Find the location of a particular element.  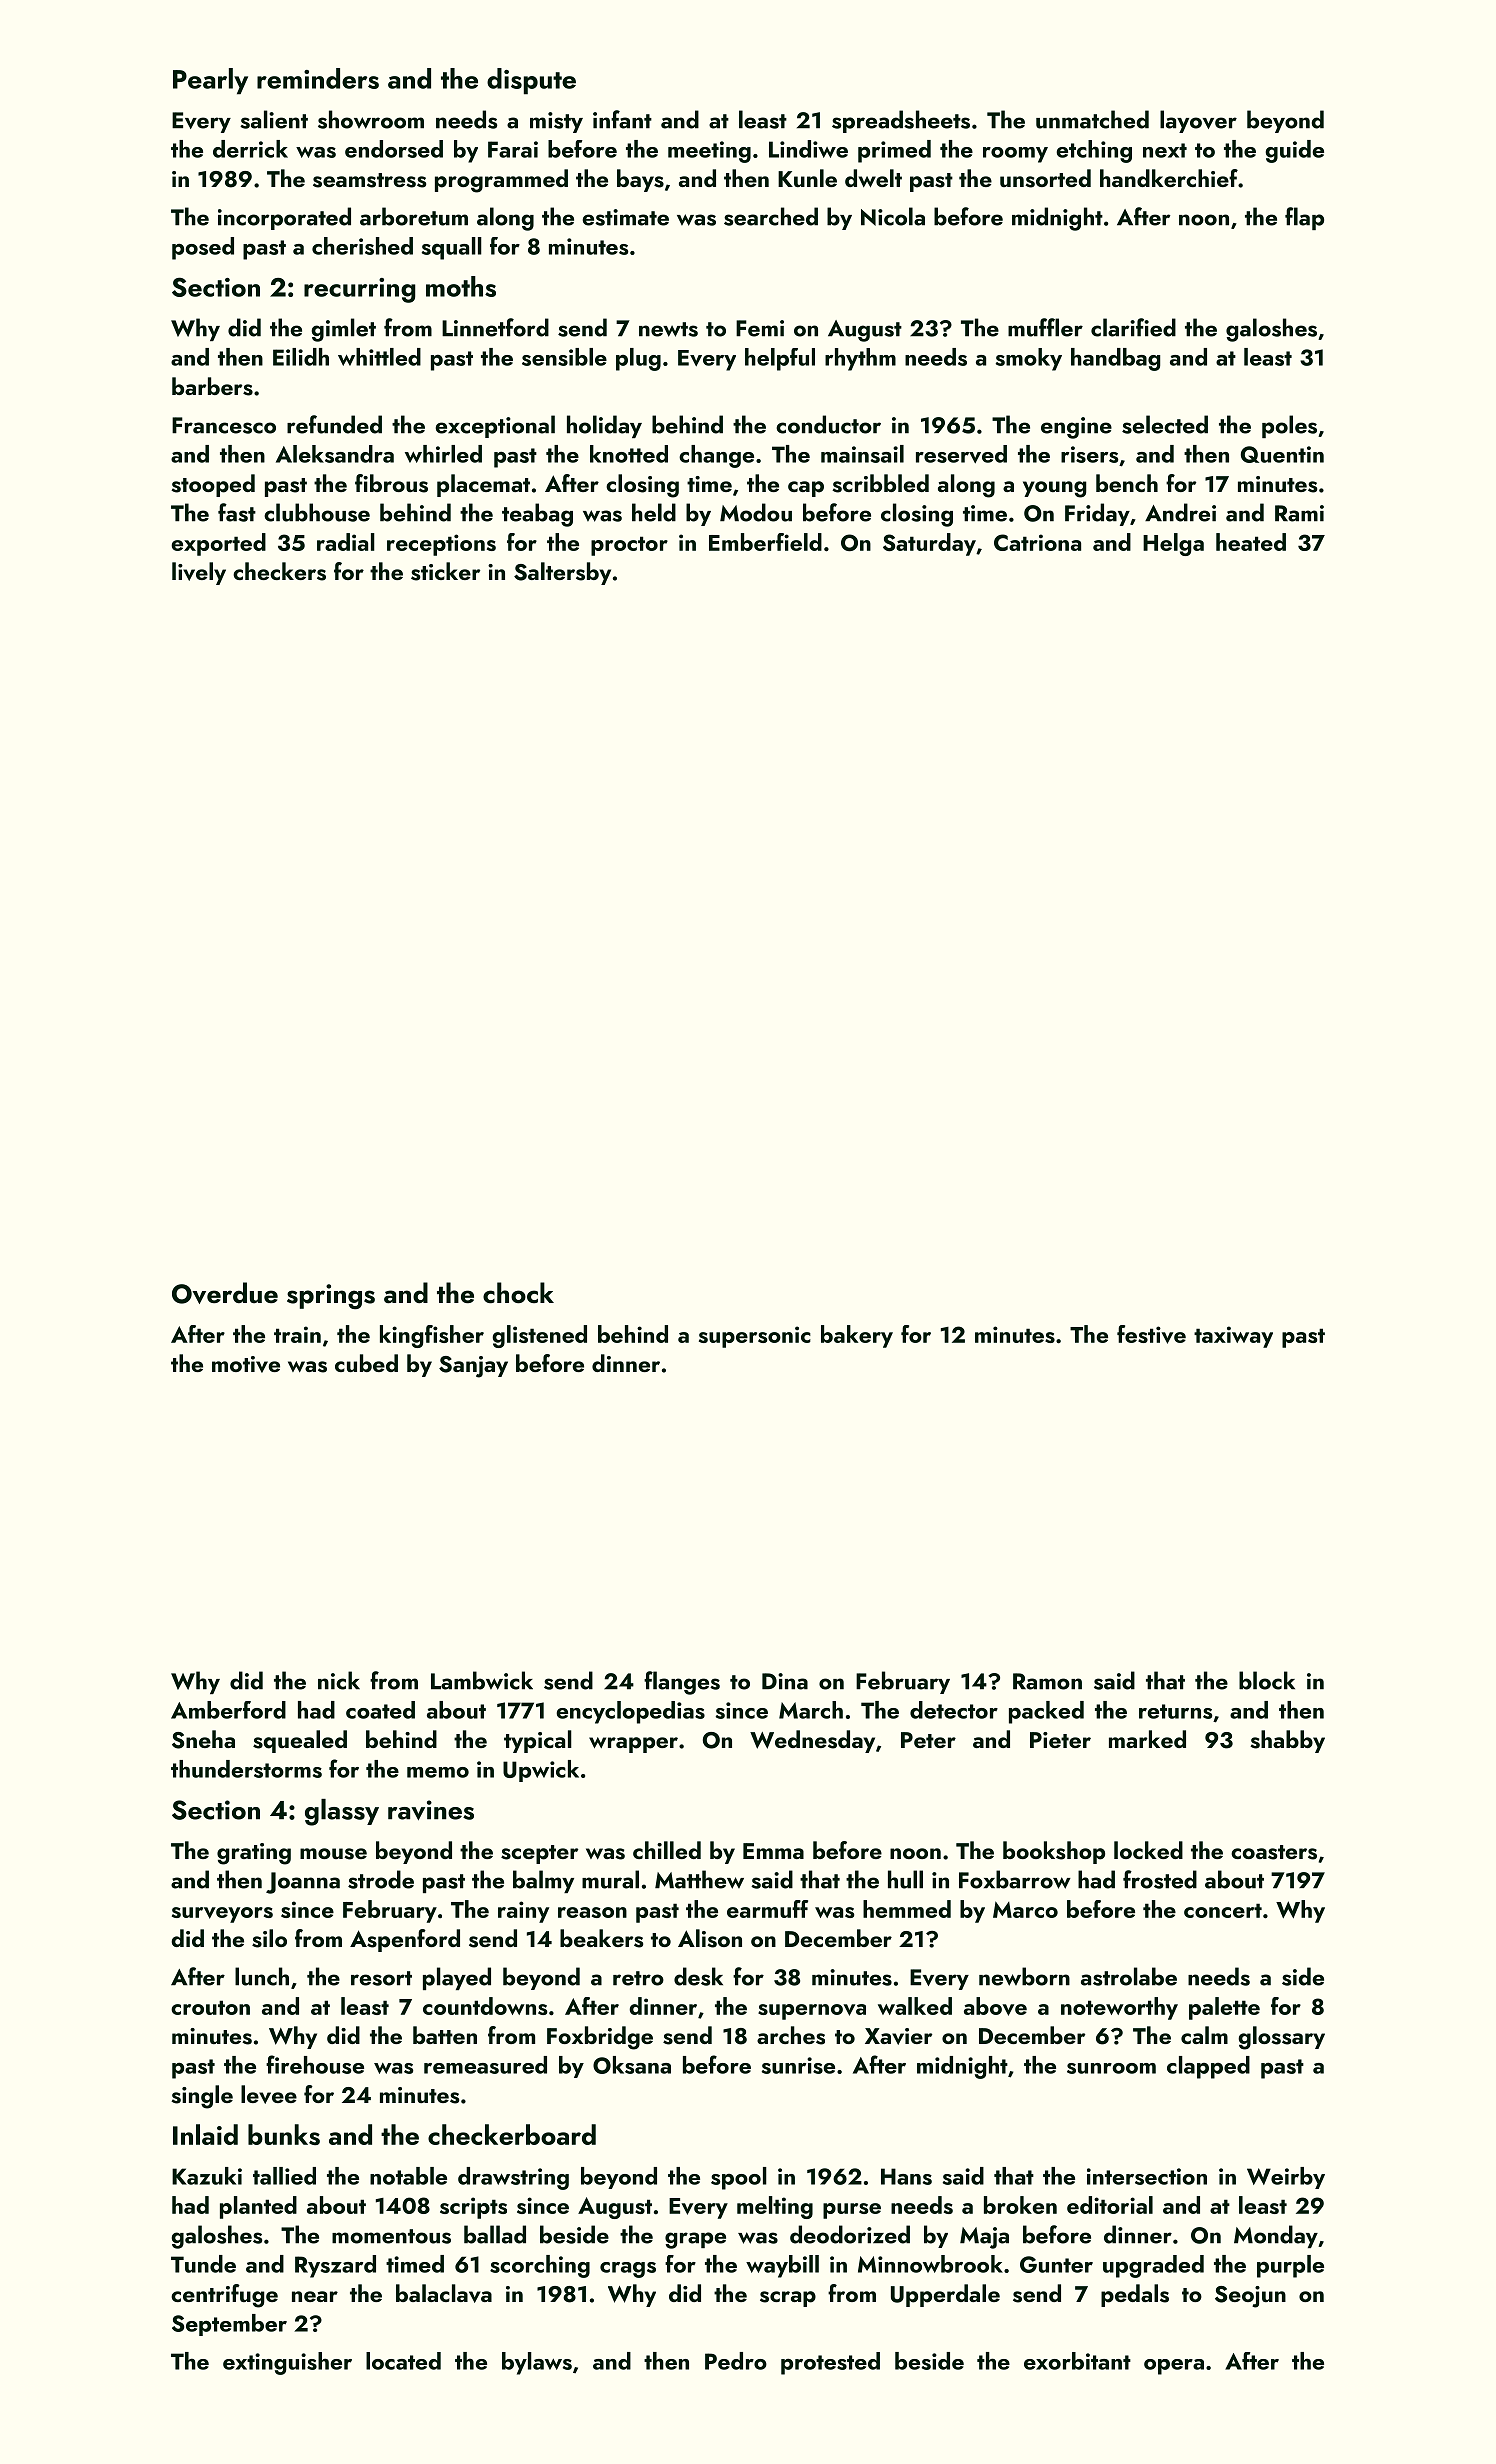

refunded is located at coordinates (334, 424).
